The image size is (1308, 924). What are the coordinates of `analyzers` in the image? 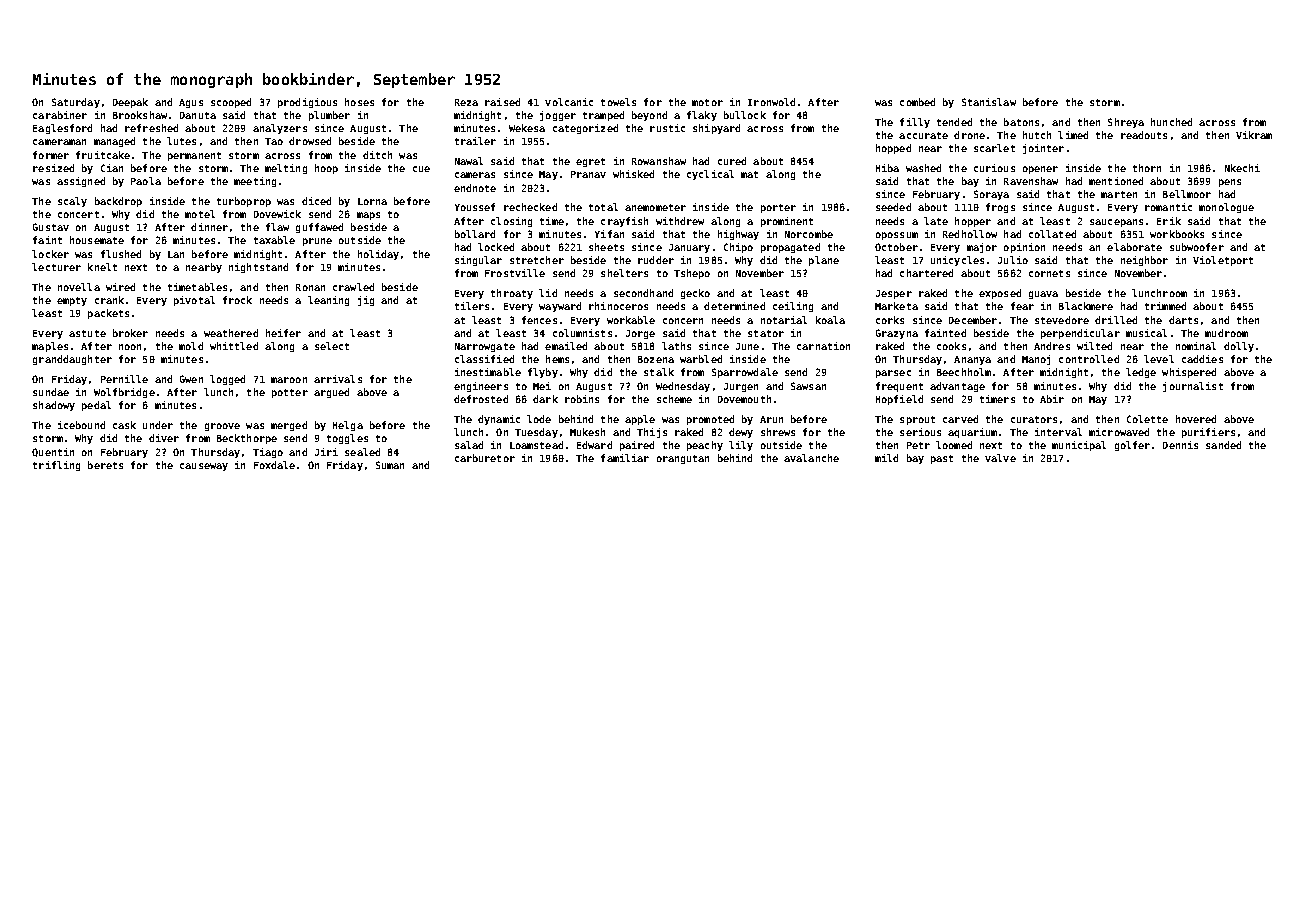 It's located at (280, 129).
